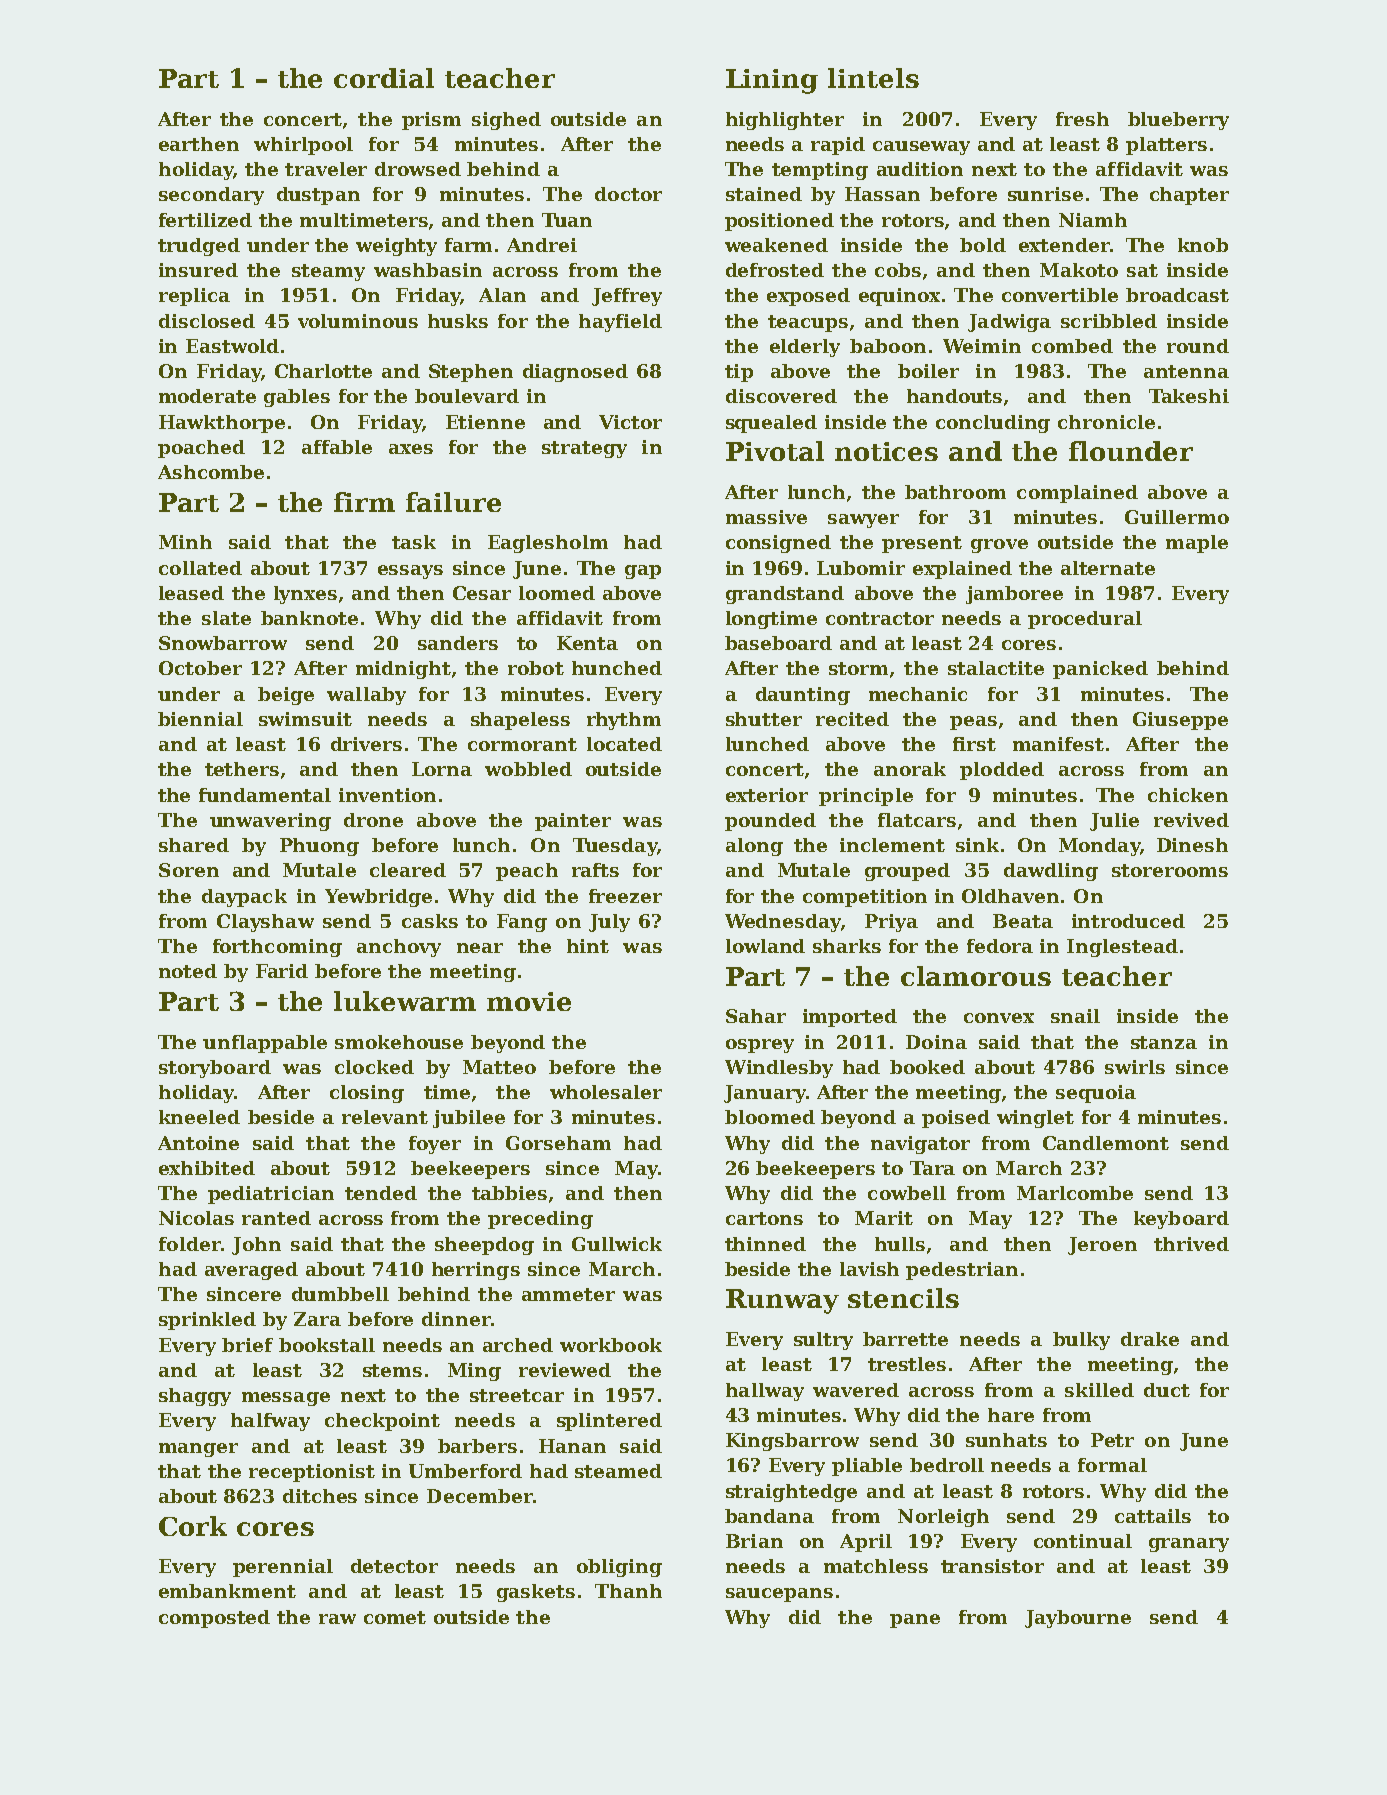 This image has width=1387, height=1795. Describe the element at coordinates (395, 1617) in the image. I see `comet` at that location.
